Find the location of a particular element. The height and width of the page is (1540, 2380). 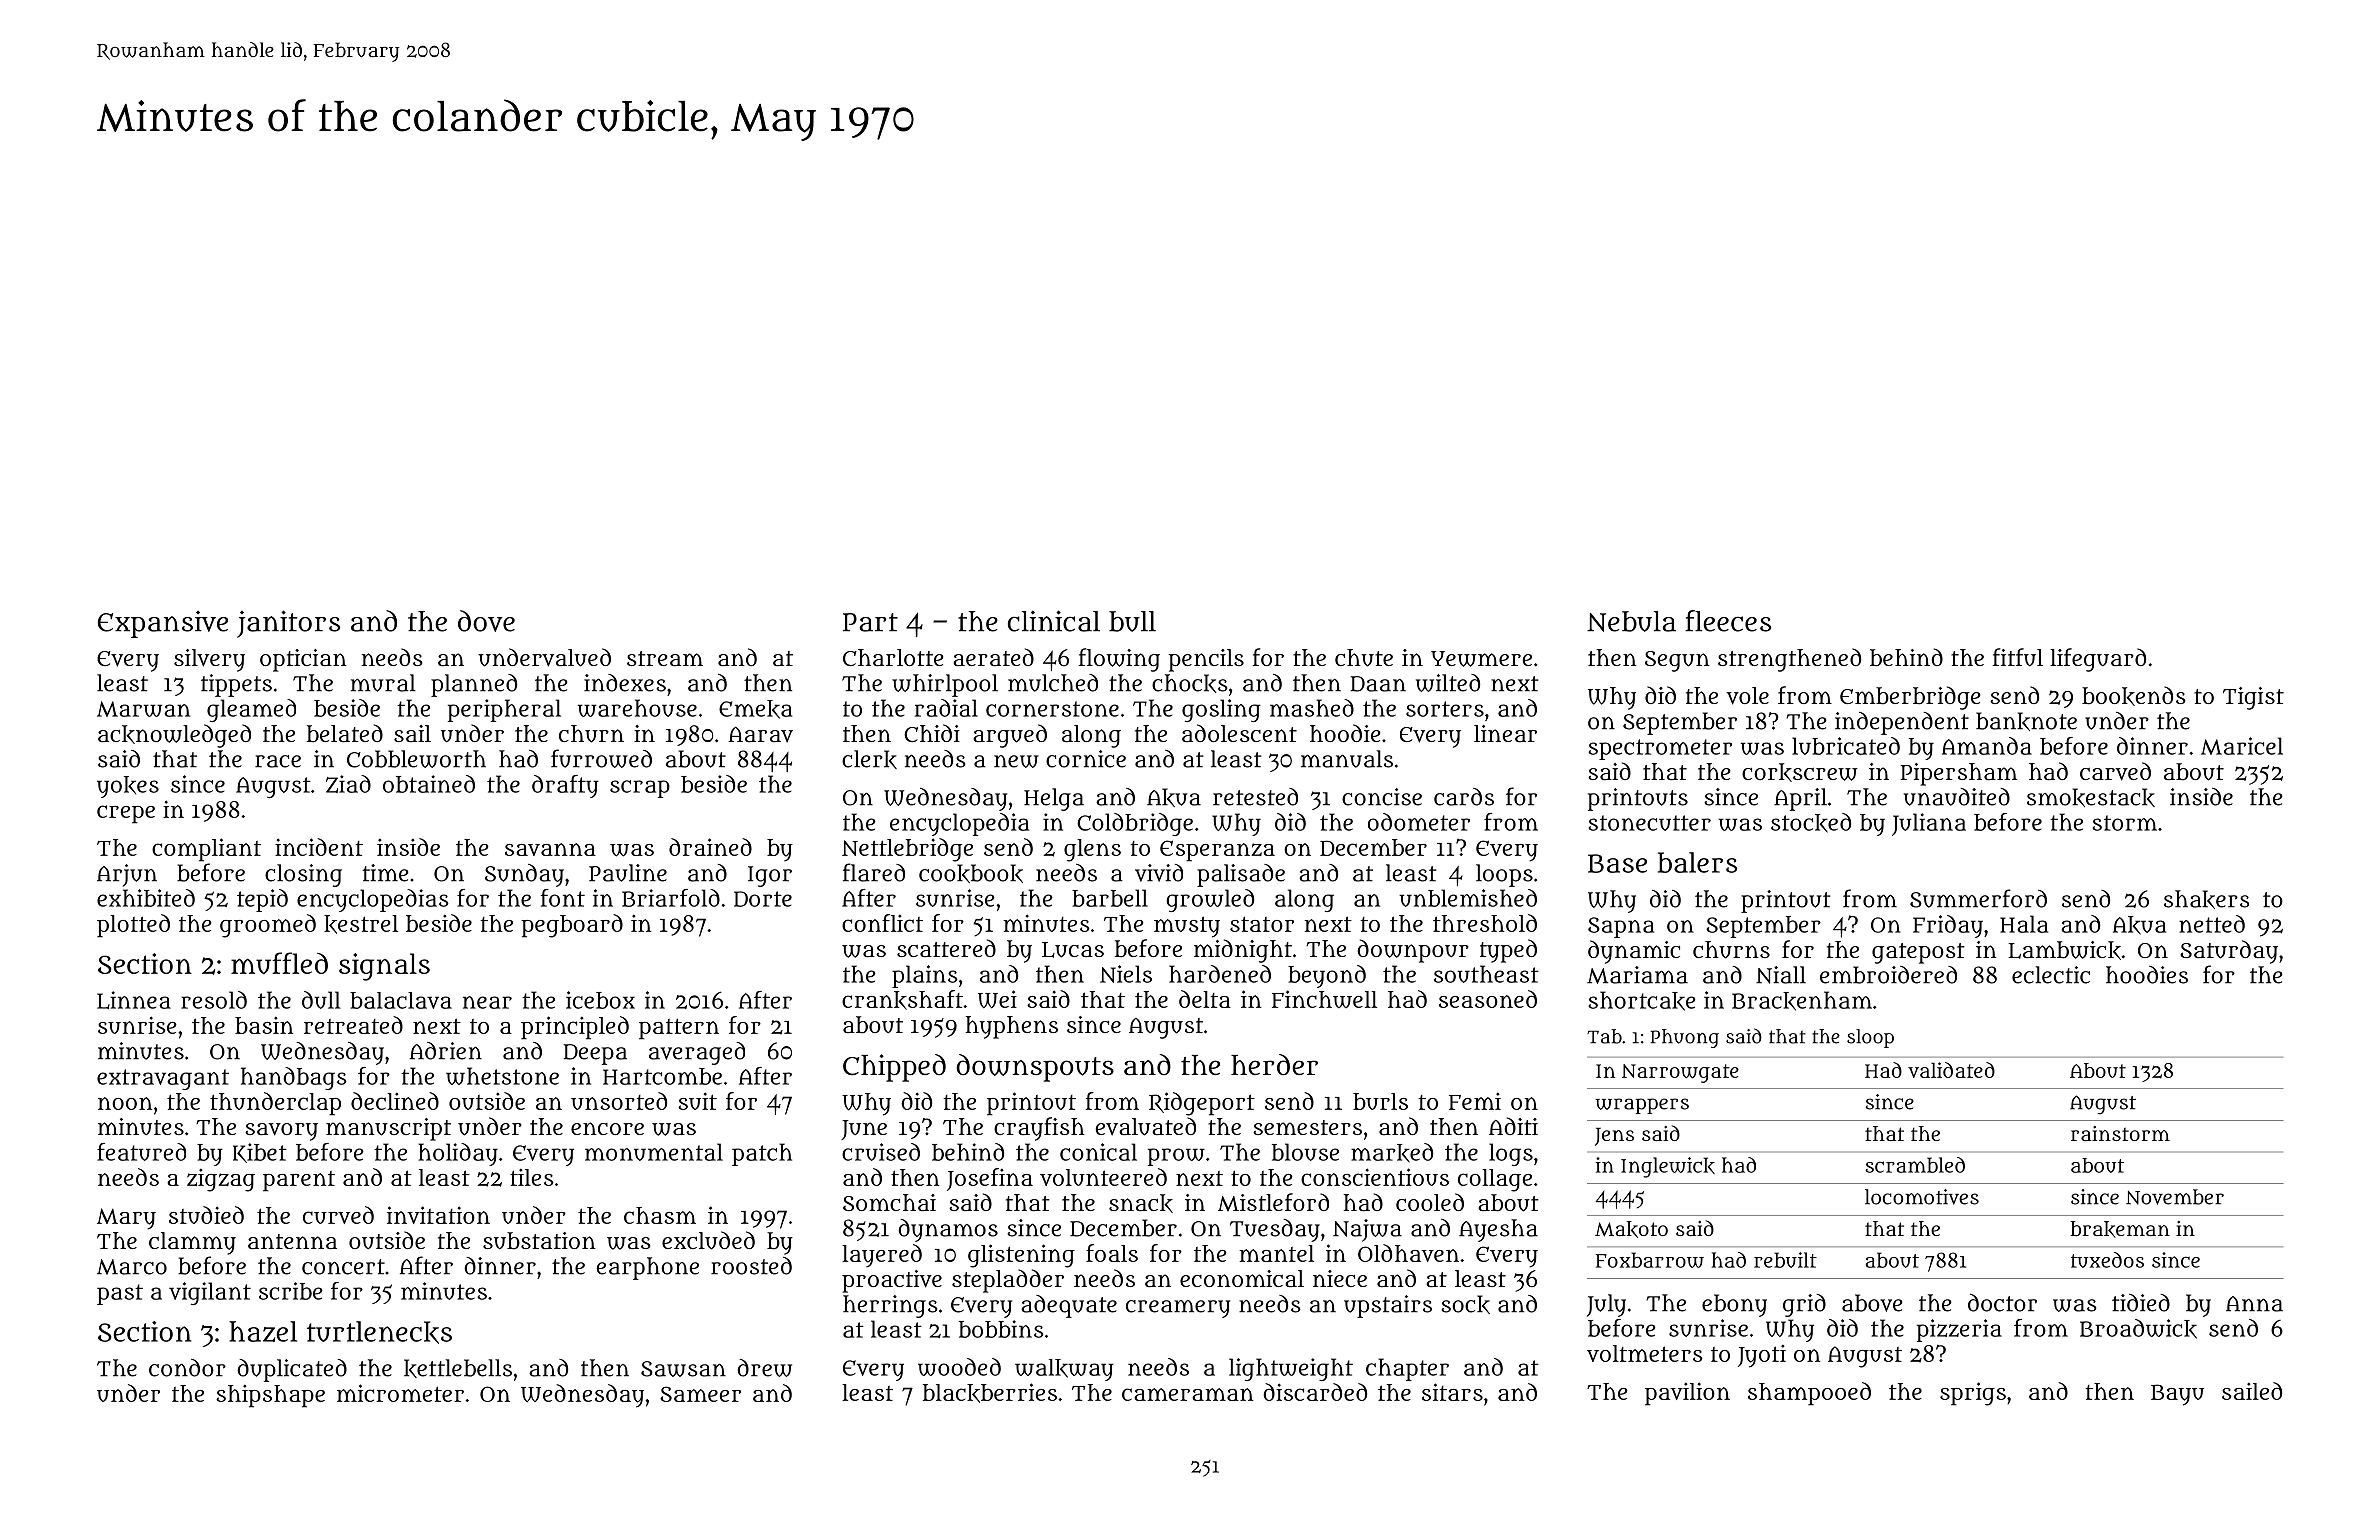

obtained is located at coordinates (429, 784).
